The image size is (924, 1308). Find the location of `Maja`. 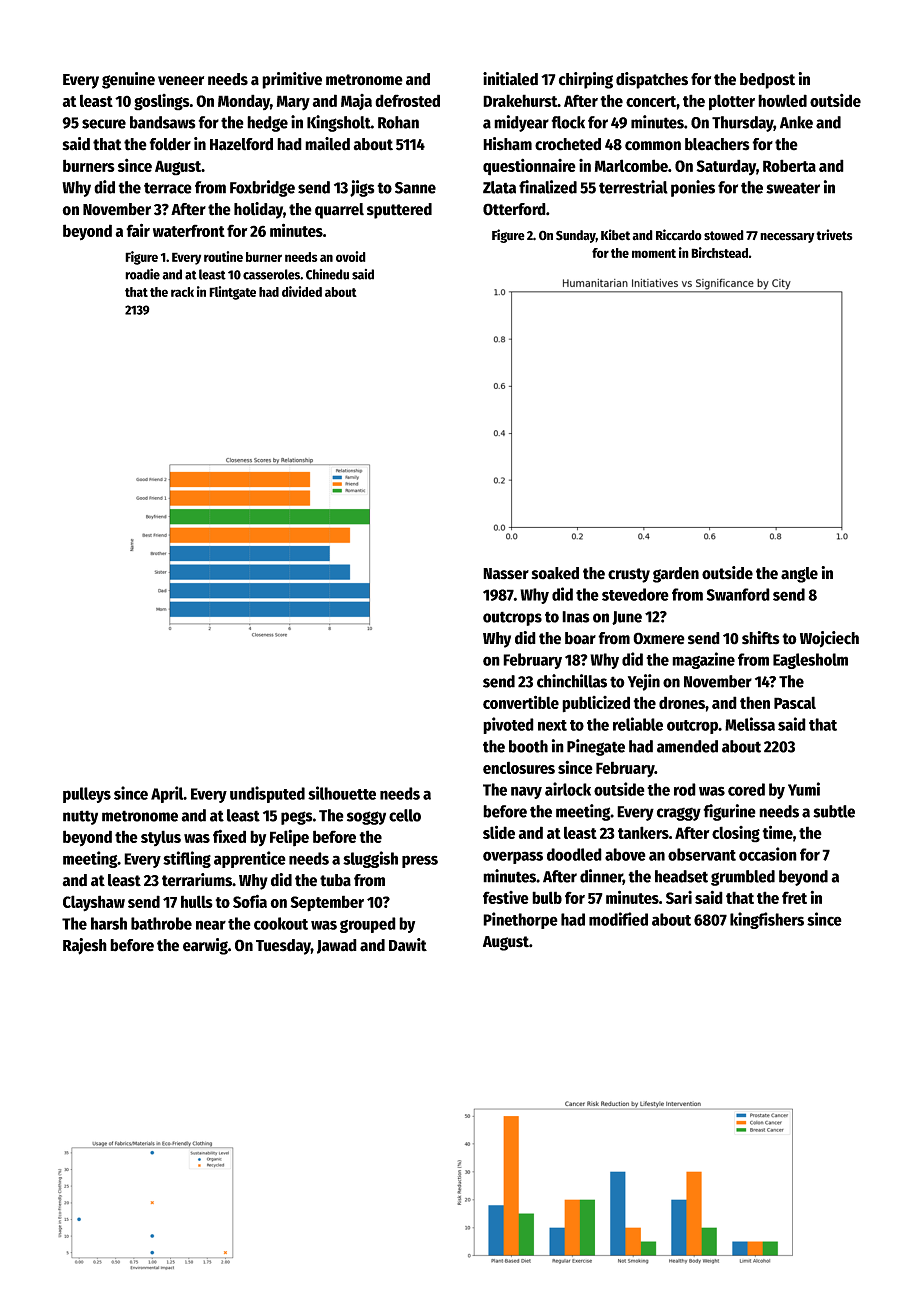

Maja is located at coordinates (356, 102).
